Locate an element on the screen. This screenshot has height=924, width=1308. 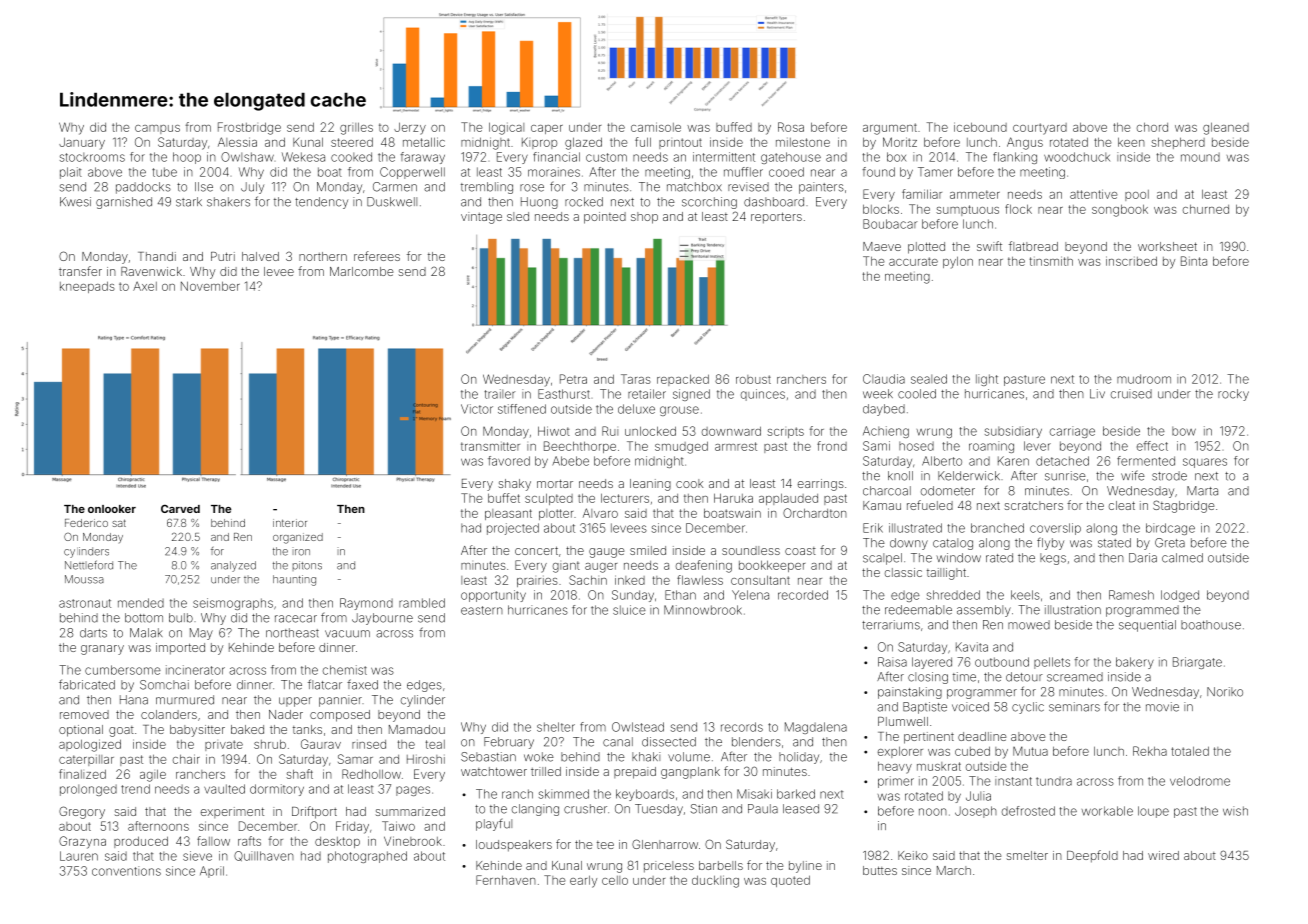
conventions is located at coordinates (126, 871).
